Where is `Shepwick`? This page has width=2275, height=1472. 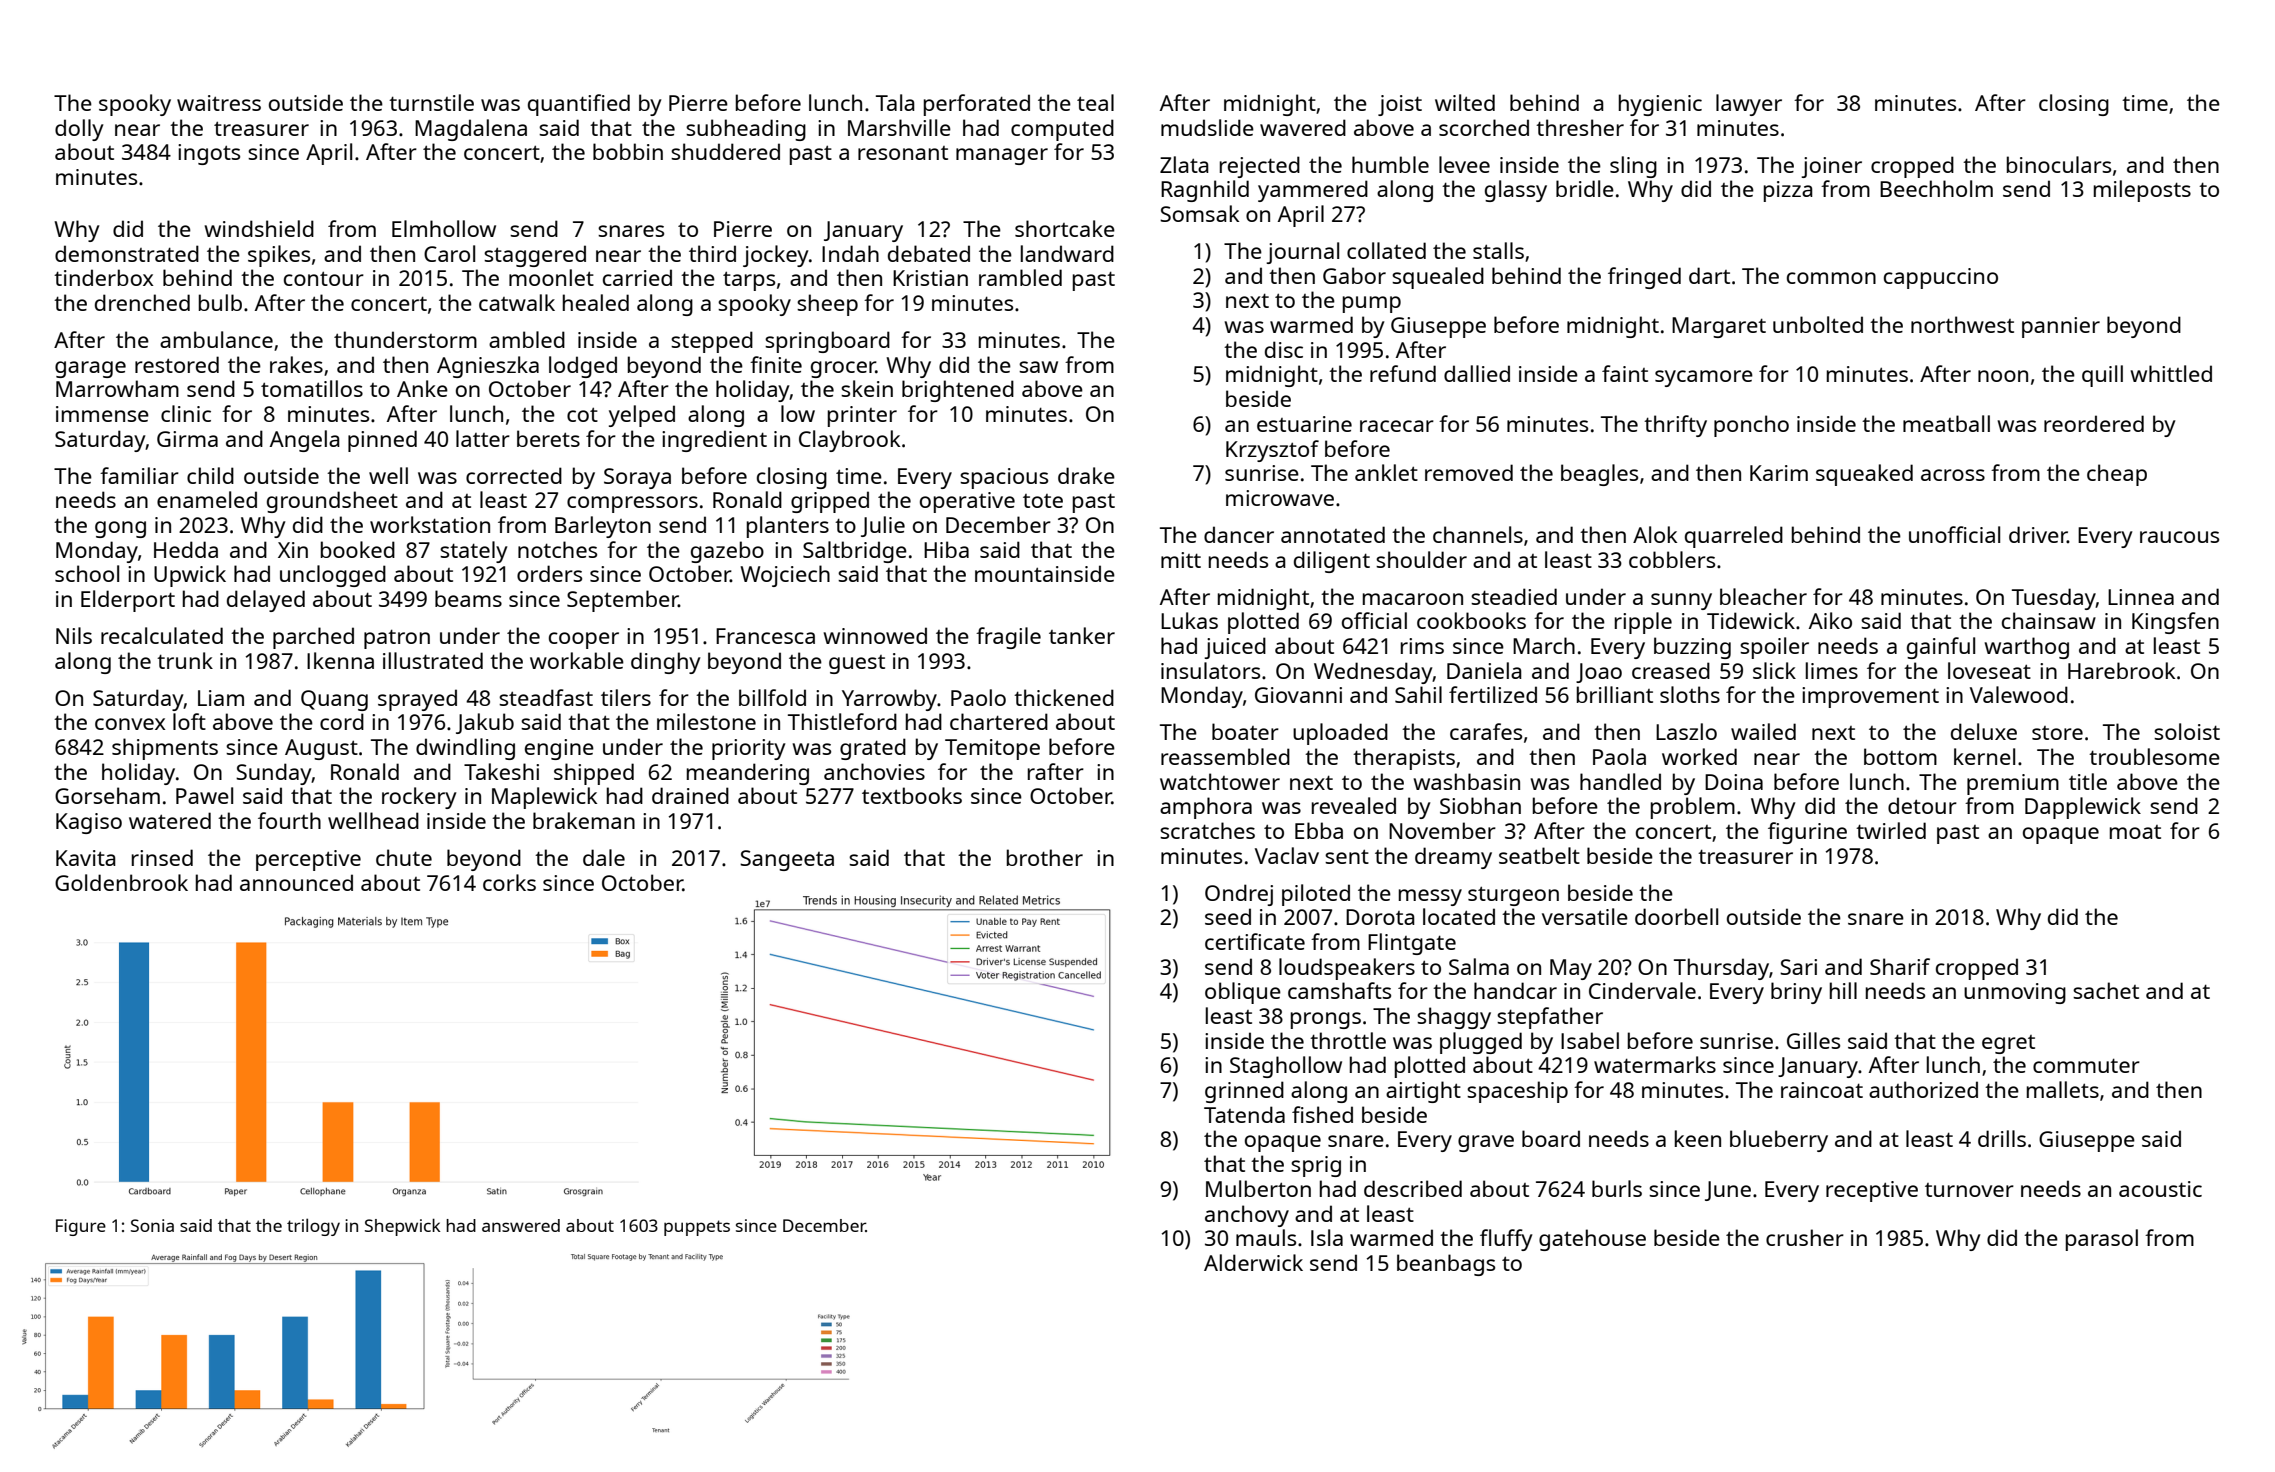 Shepwick is located at coordinates (403, 1227).
